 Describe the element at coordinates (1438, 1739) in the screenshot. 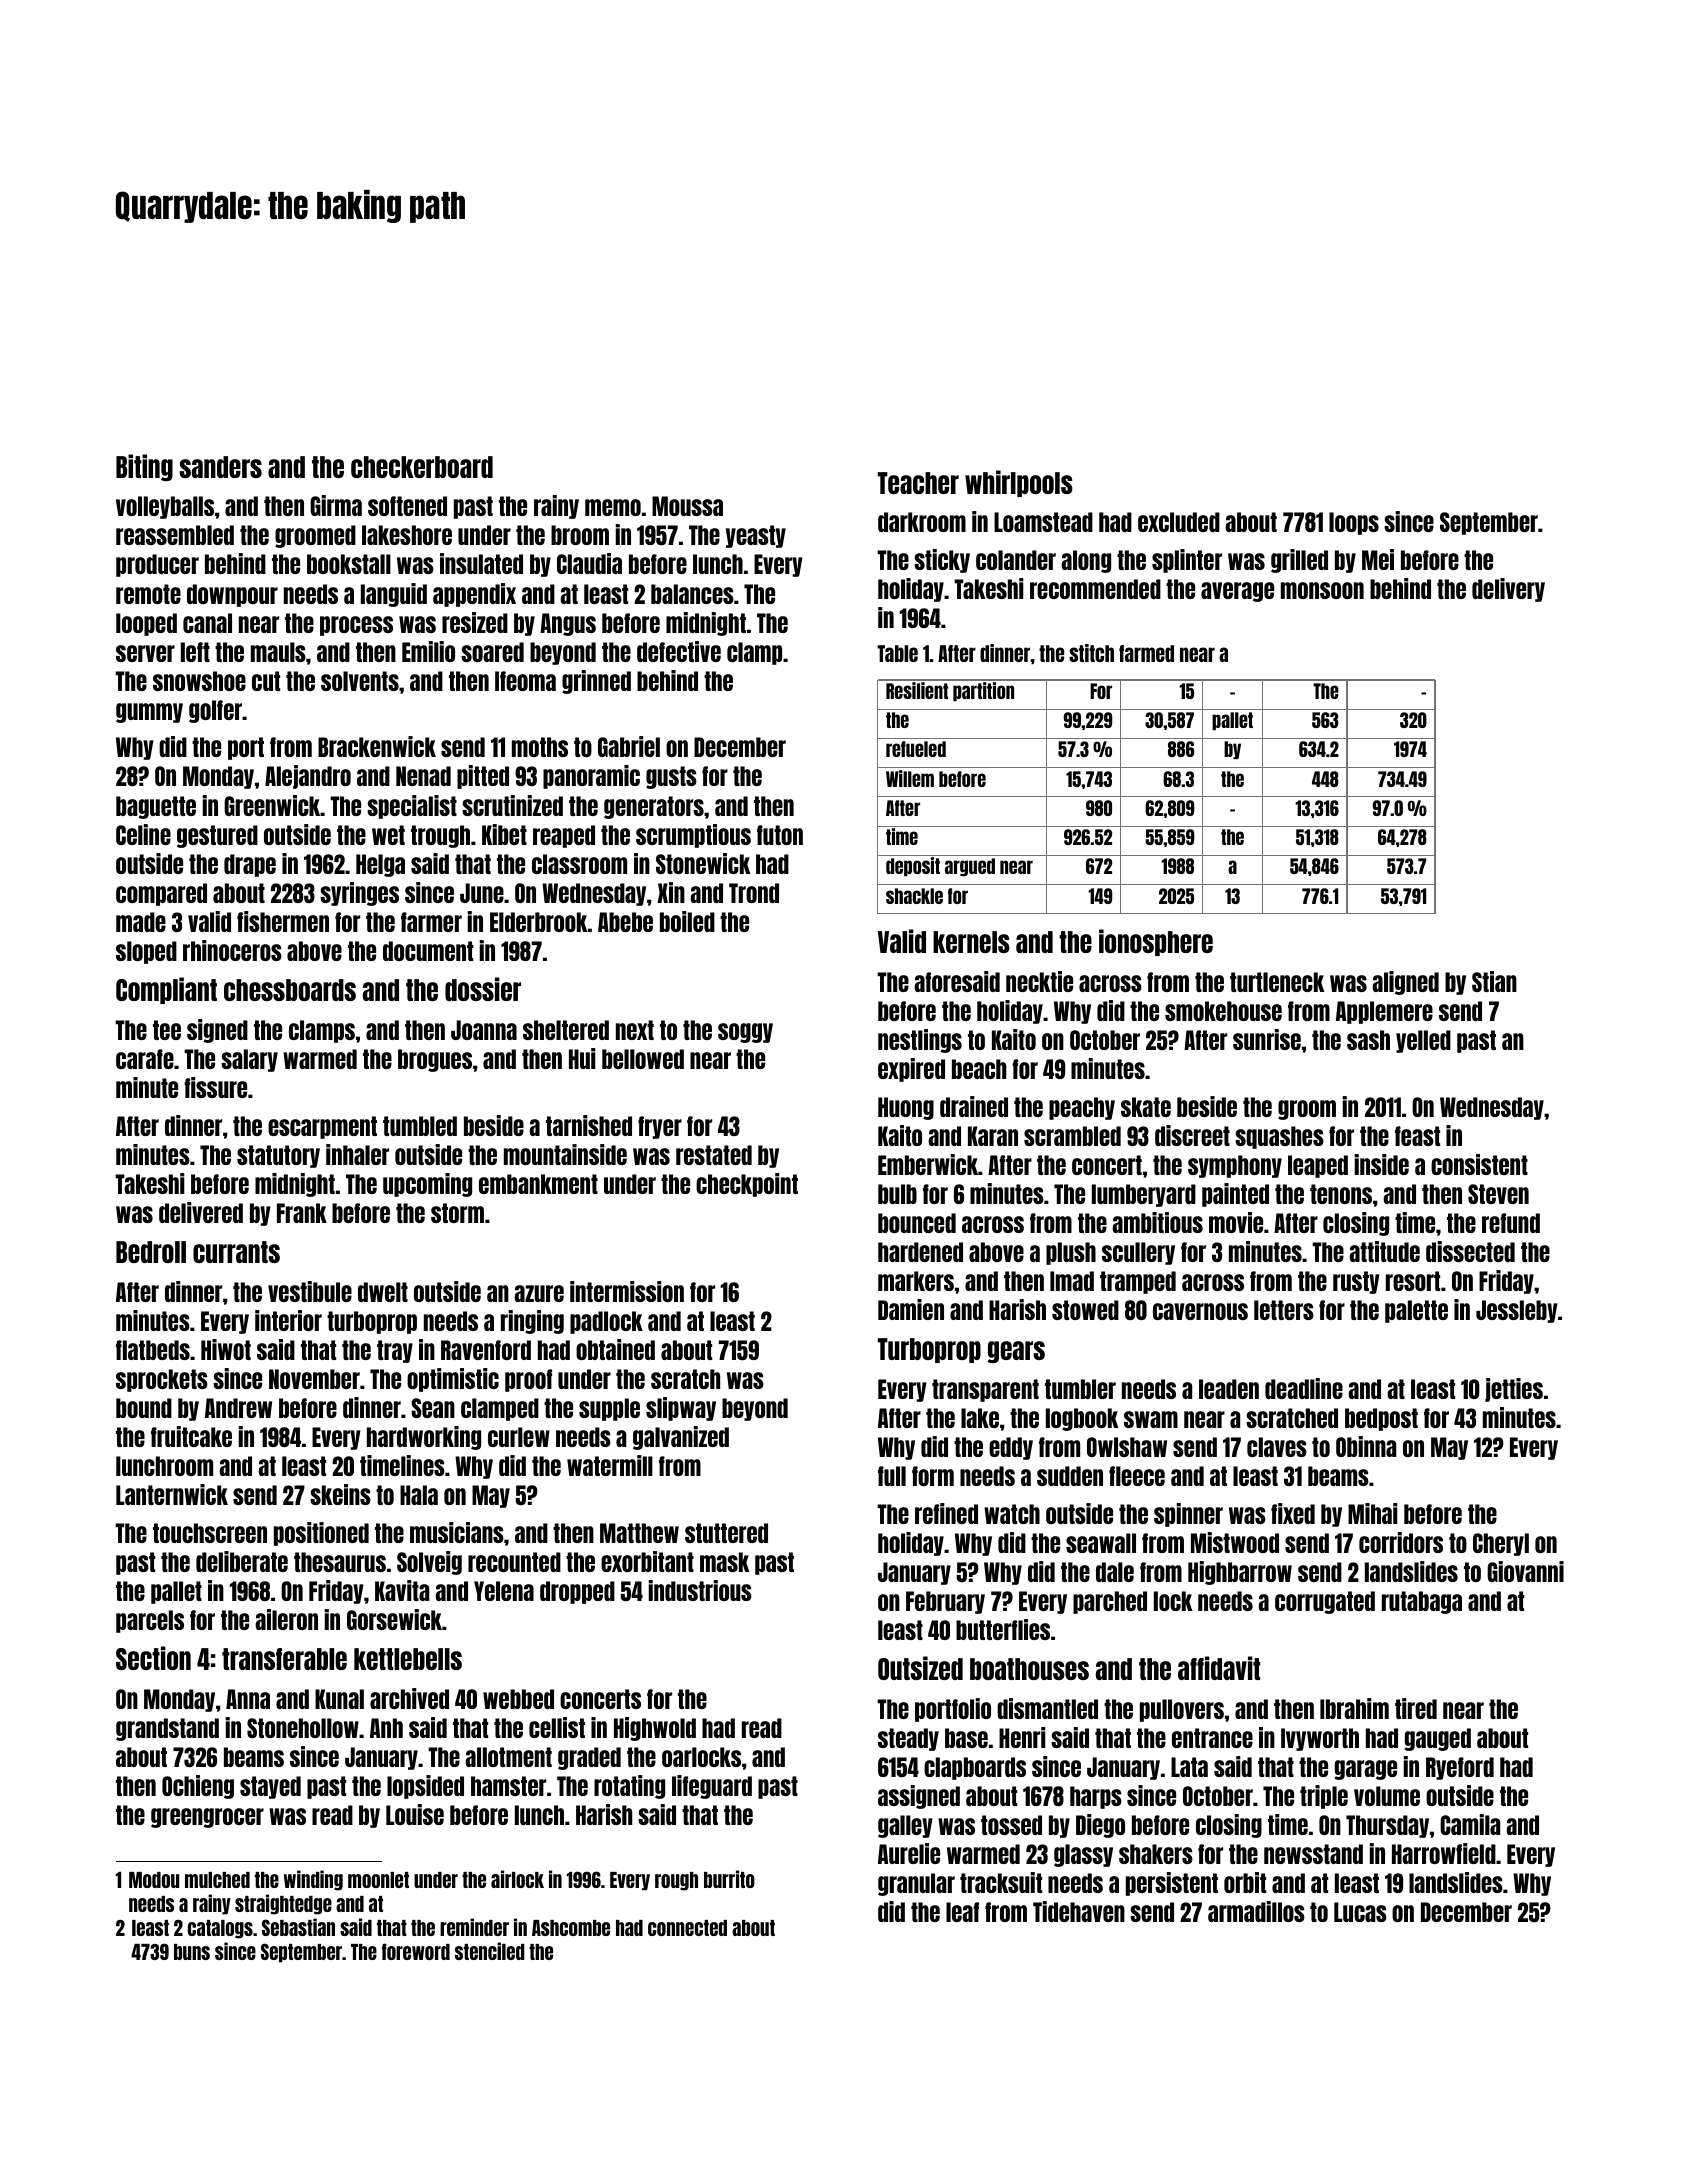

I see `gauged` at that location.
